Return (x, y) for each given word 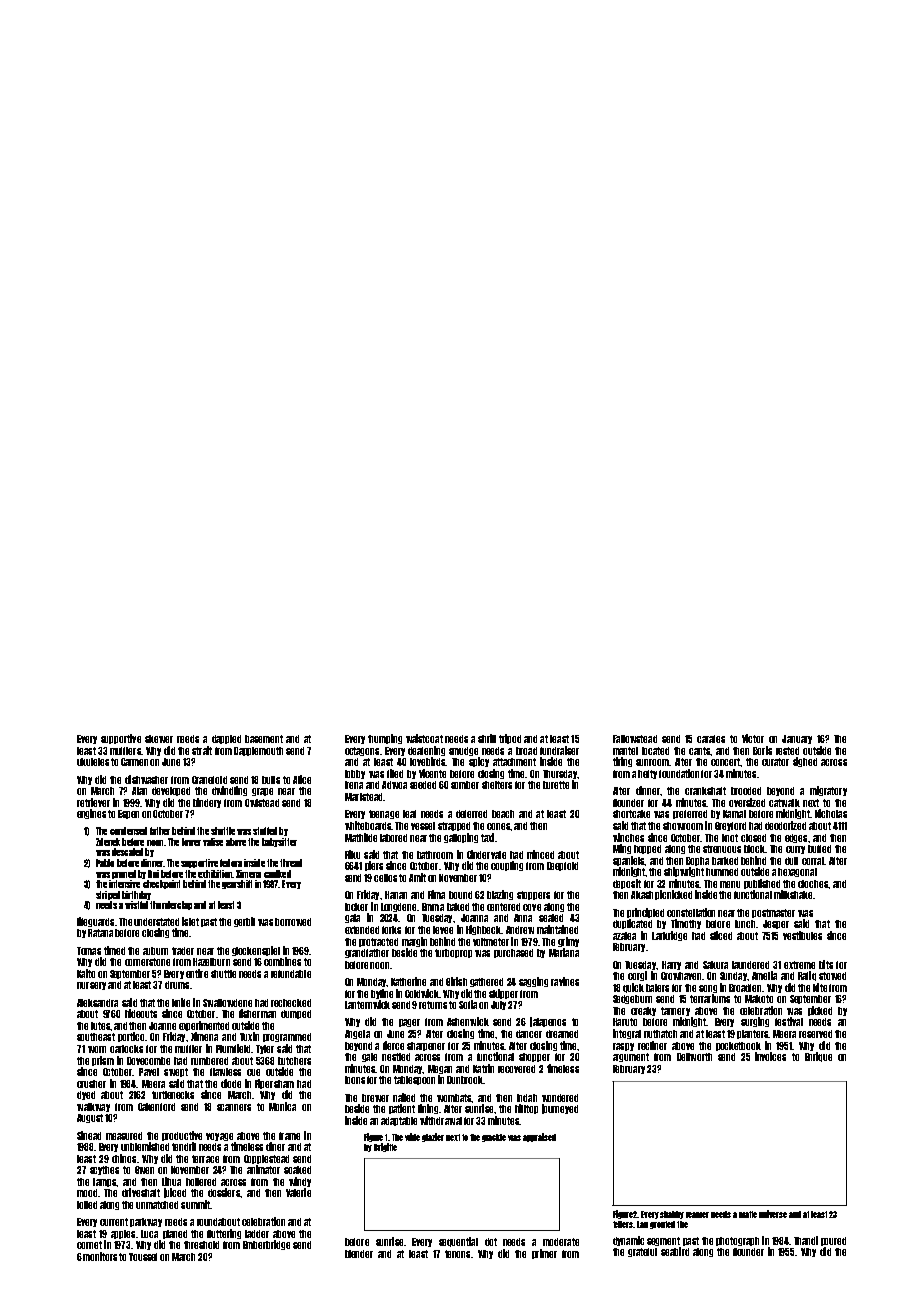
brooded (746, 791)
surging (755, 1022)
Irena (354, 785)
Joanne (162, 1026)
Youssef (143, 1257)
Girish (456, 981)
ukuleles (93, 762)
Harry (671, 965)
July (498, 1005)
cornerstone (147, 962)
